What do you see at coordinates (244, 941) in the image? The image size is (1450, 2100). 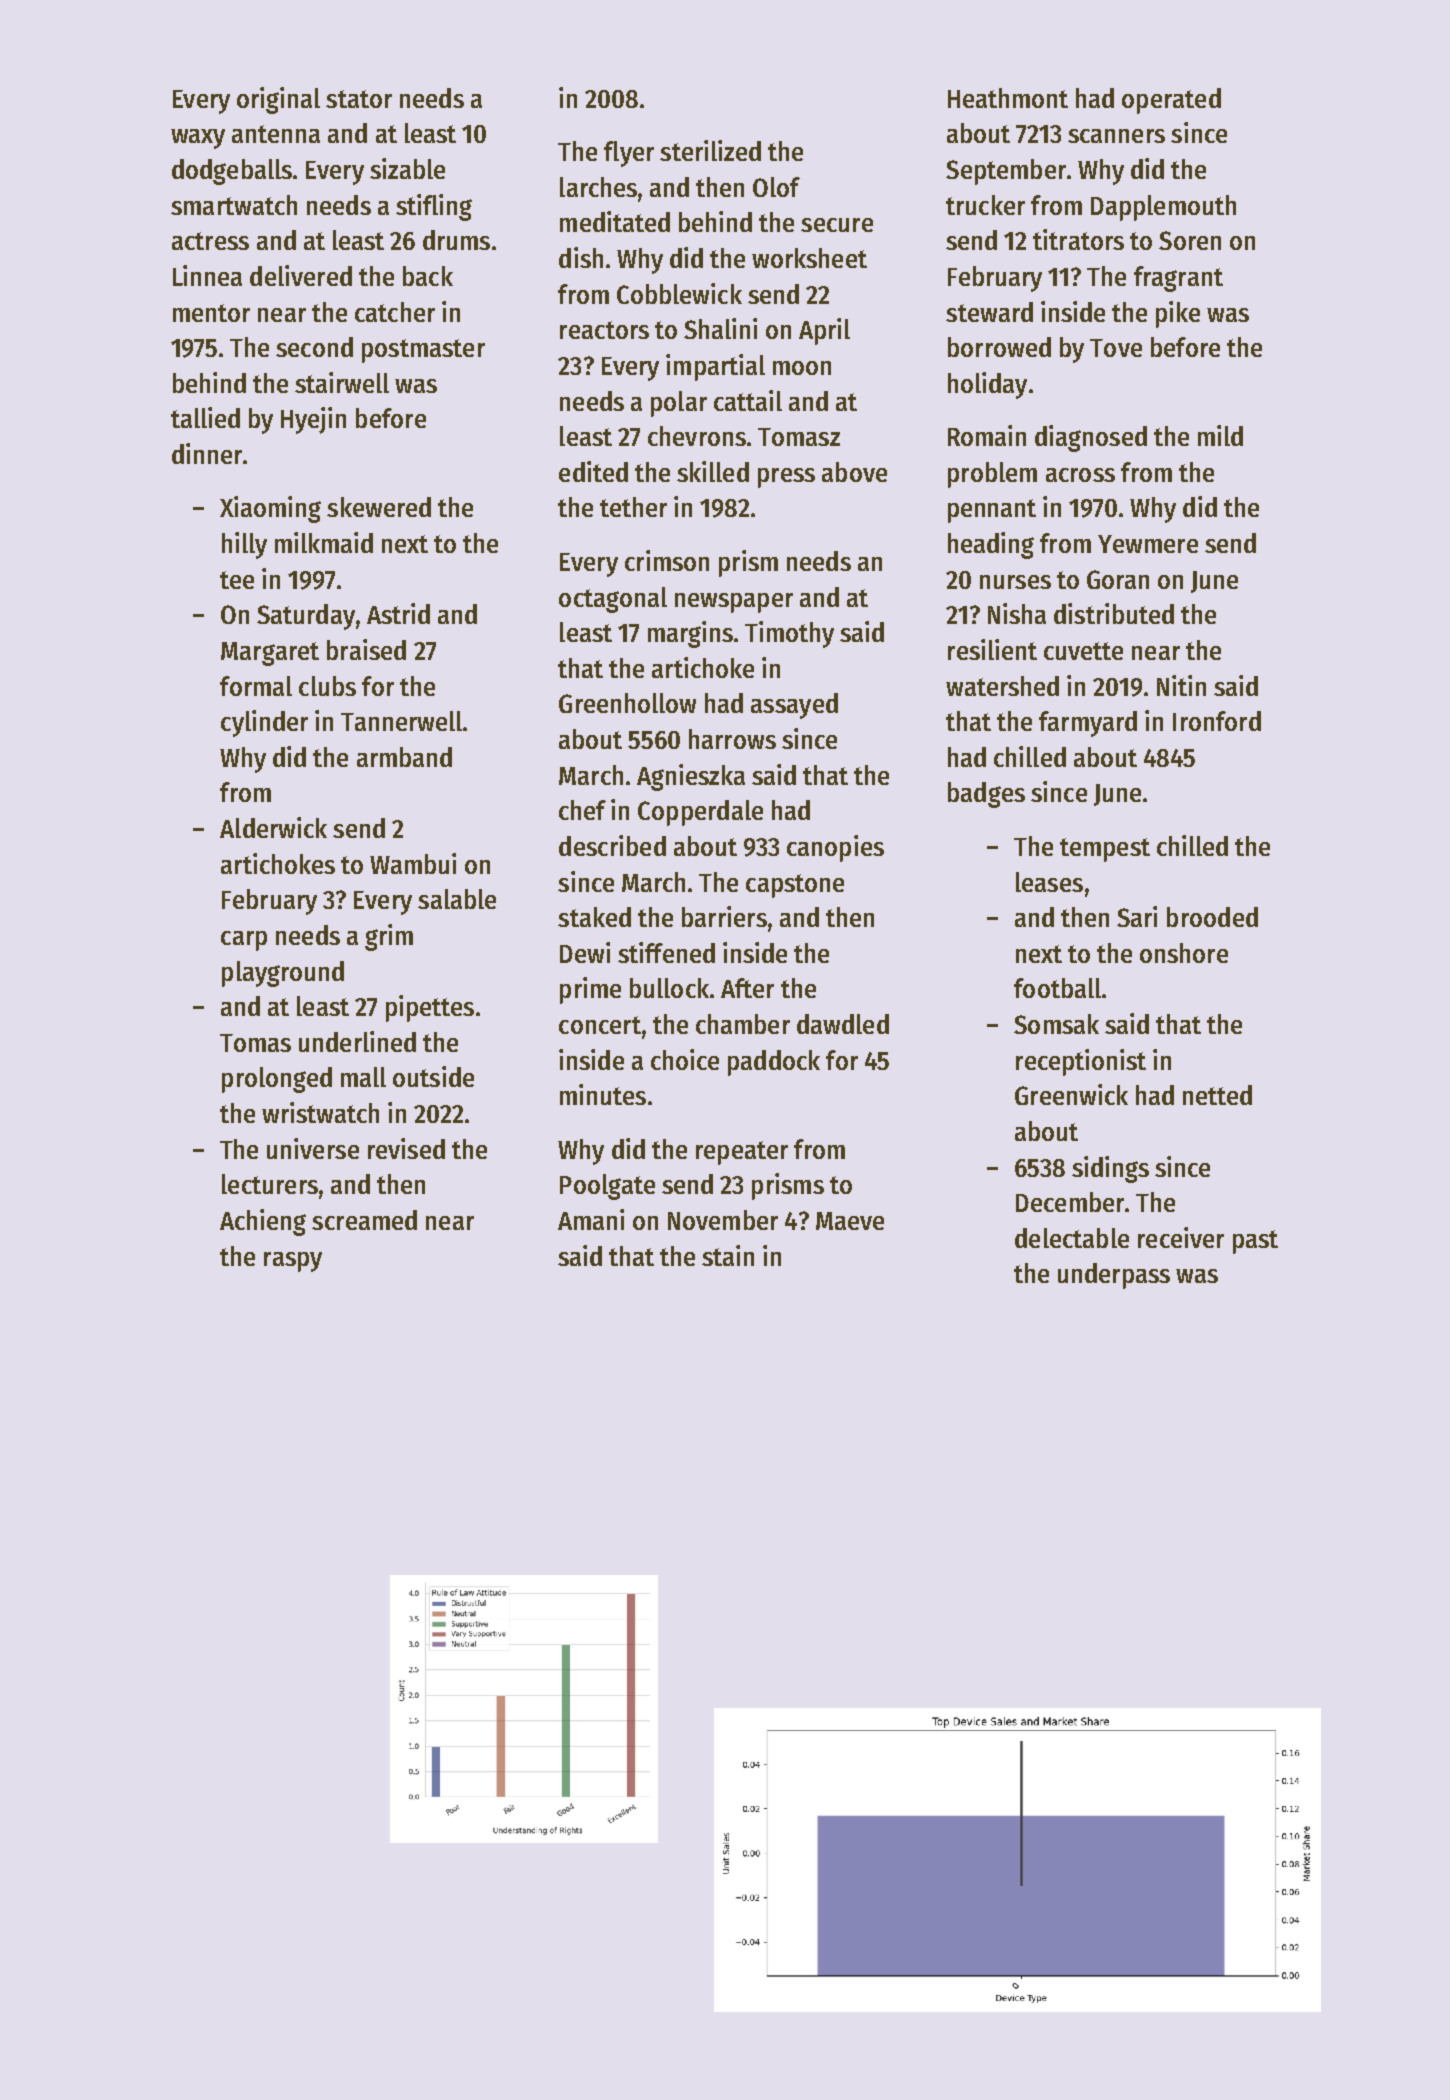 I see `carp` at bounding box center [244, 941].
